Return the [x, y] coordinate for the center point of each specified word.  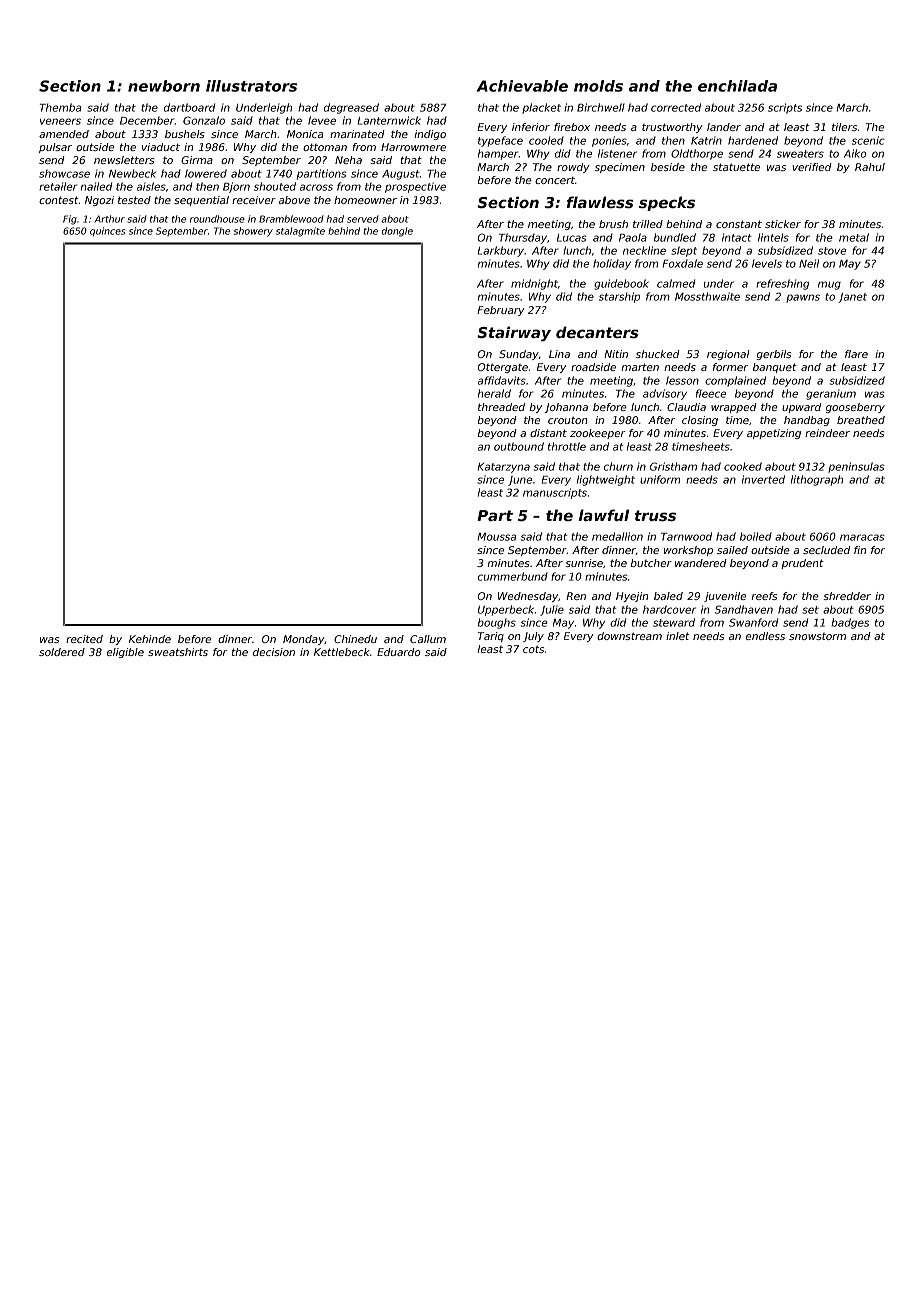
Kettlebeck [342, 652]
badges [850, 623]
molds [598, 86]
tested [134, 200]
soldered [62, 652]
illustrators [251, 86]
